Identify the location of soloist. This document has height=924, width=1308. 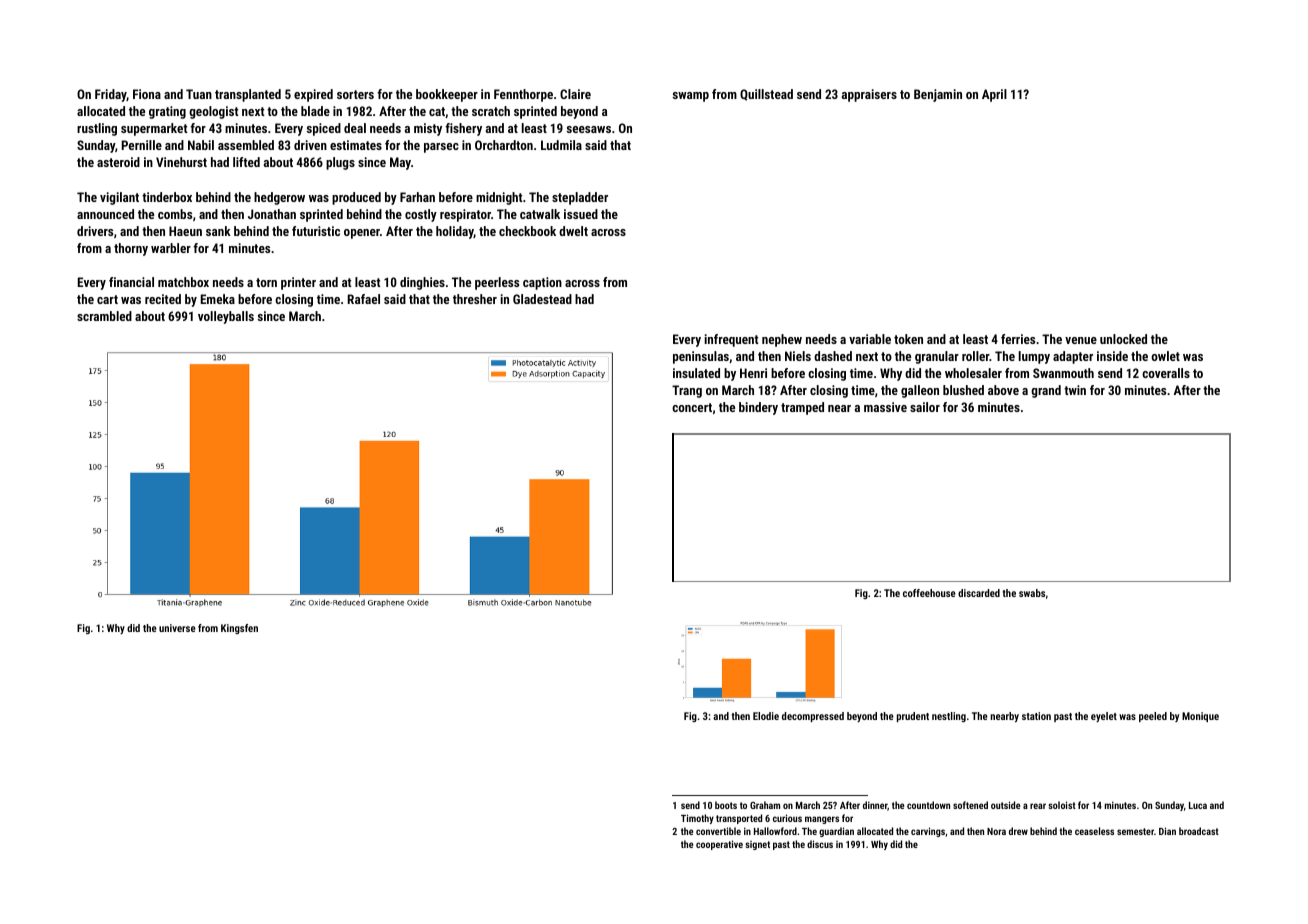
(1062, 805).
